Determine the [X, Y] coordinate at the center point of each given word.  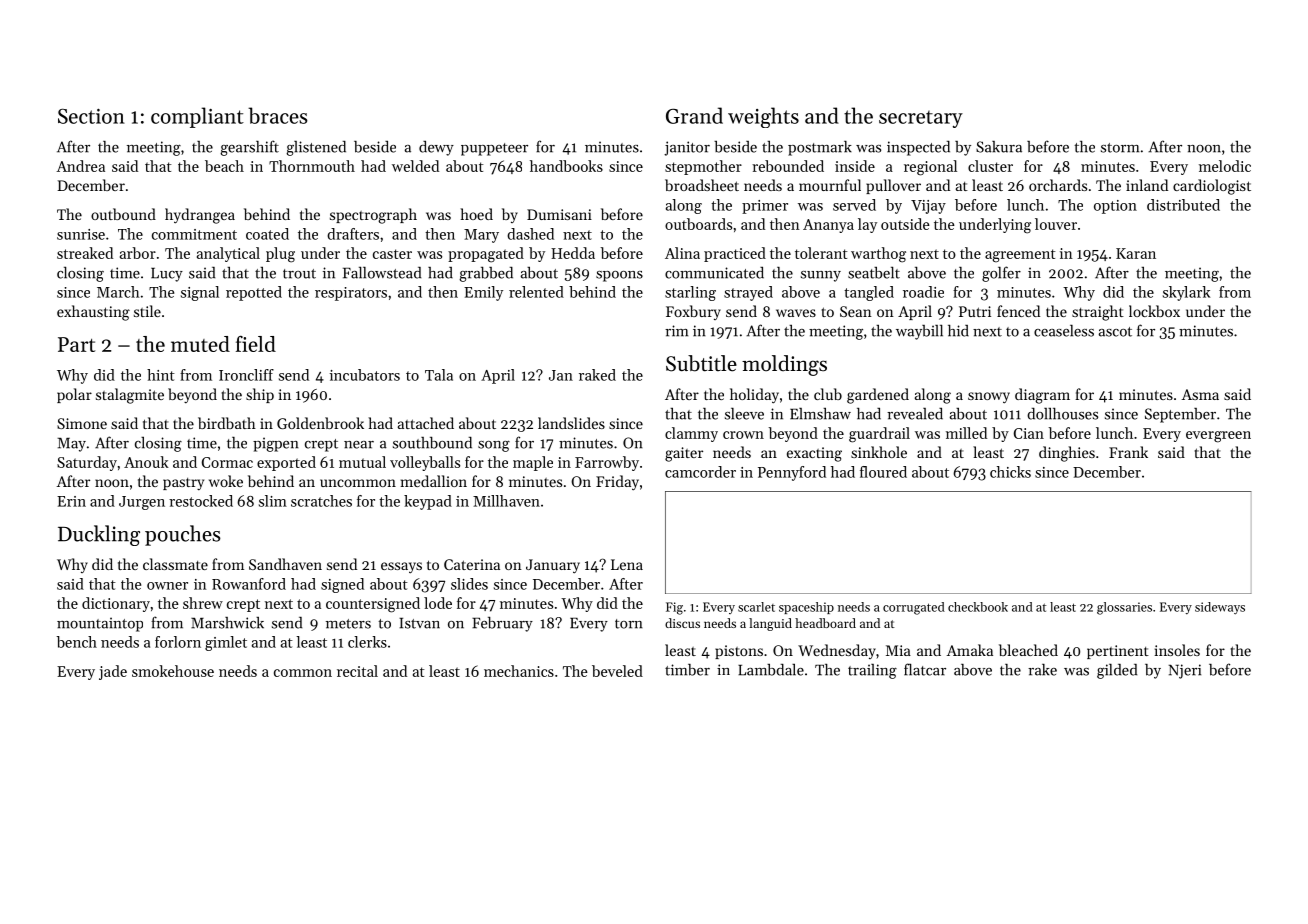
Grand [694, 115]
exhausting [93, 313]
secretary [921, 119]
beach [224, 166]
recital [357, 671]
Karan [1136, 253]
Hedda [573, 253]
